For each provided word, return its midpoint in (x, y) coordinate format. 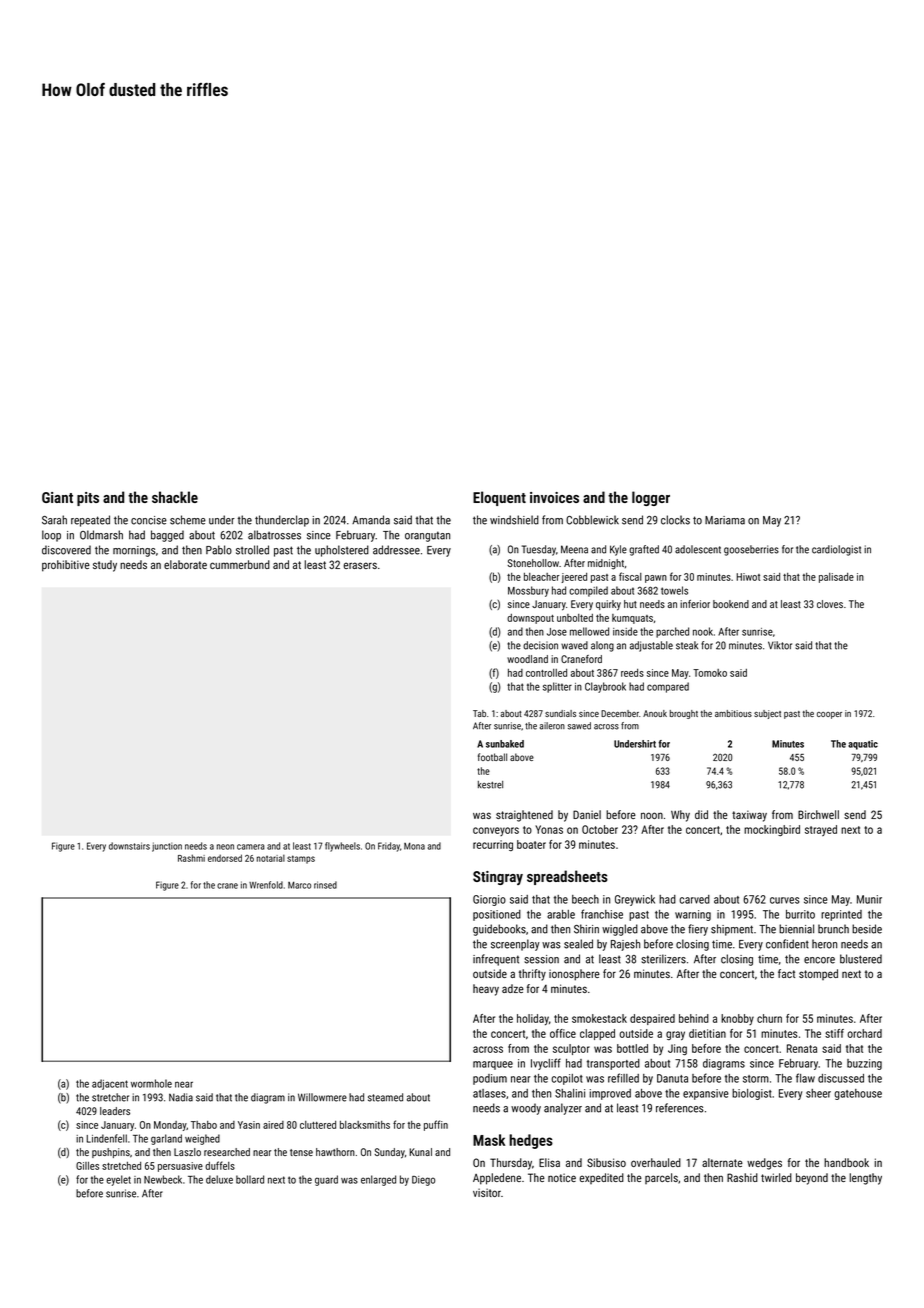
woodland (527, 659)
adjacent (110, 1084)
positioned (497, 915)
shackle (175, 497)
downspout (530, 619)
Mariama (725, 520)
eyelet (118, 1180)
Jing (677, 1050)
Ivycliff (546, 1064)
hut (630, 604)
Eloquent (499, 498)
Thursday (511, 1164)
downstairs (129, 846)
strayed (821, 830)
